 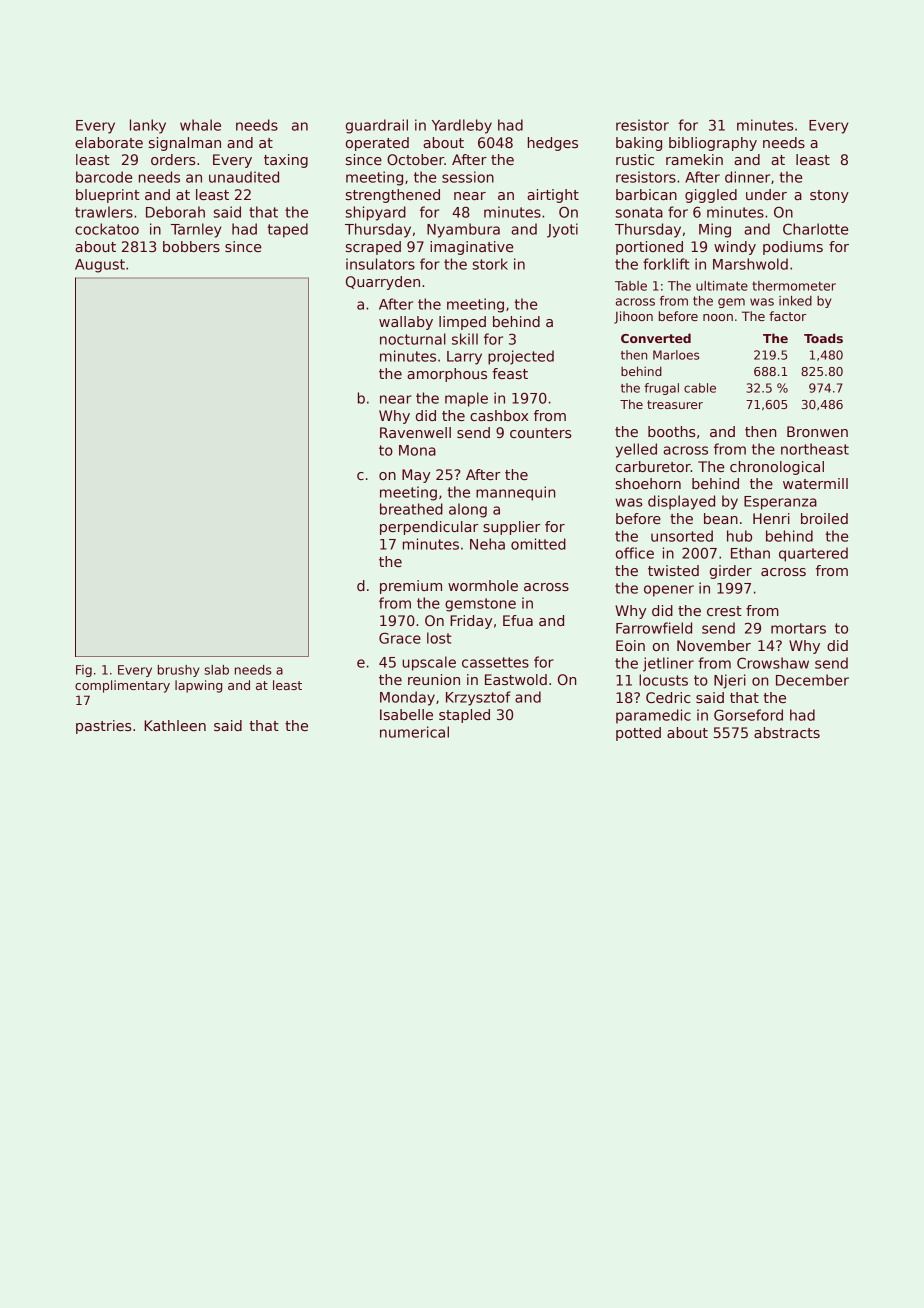 What do you see at coordinates (196, 230) in the screenshot?
I see `Tarnley` at bounding box center [196, 230].
